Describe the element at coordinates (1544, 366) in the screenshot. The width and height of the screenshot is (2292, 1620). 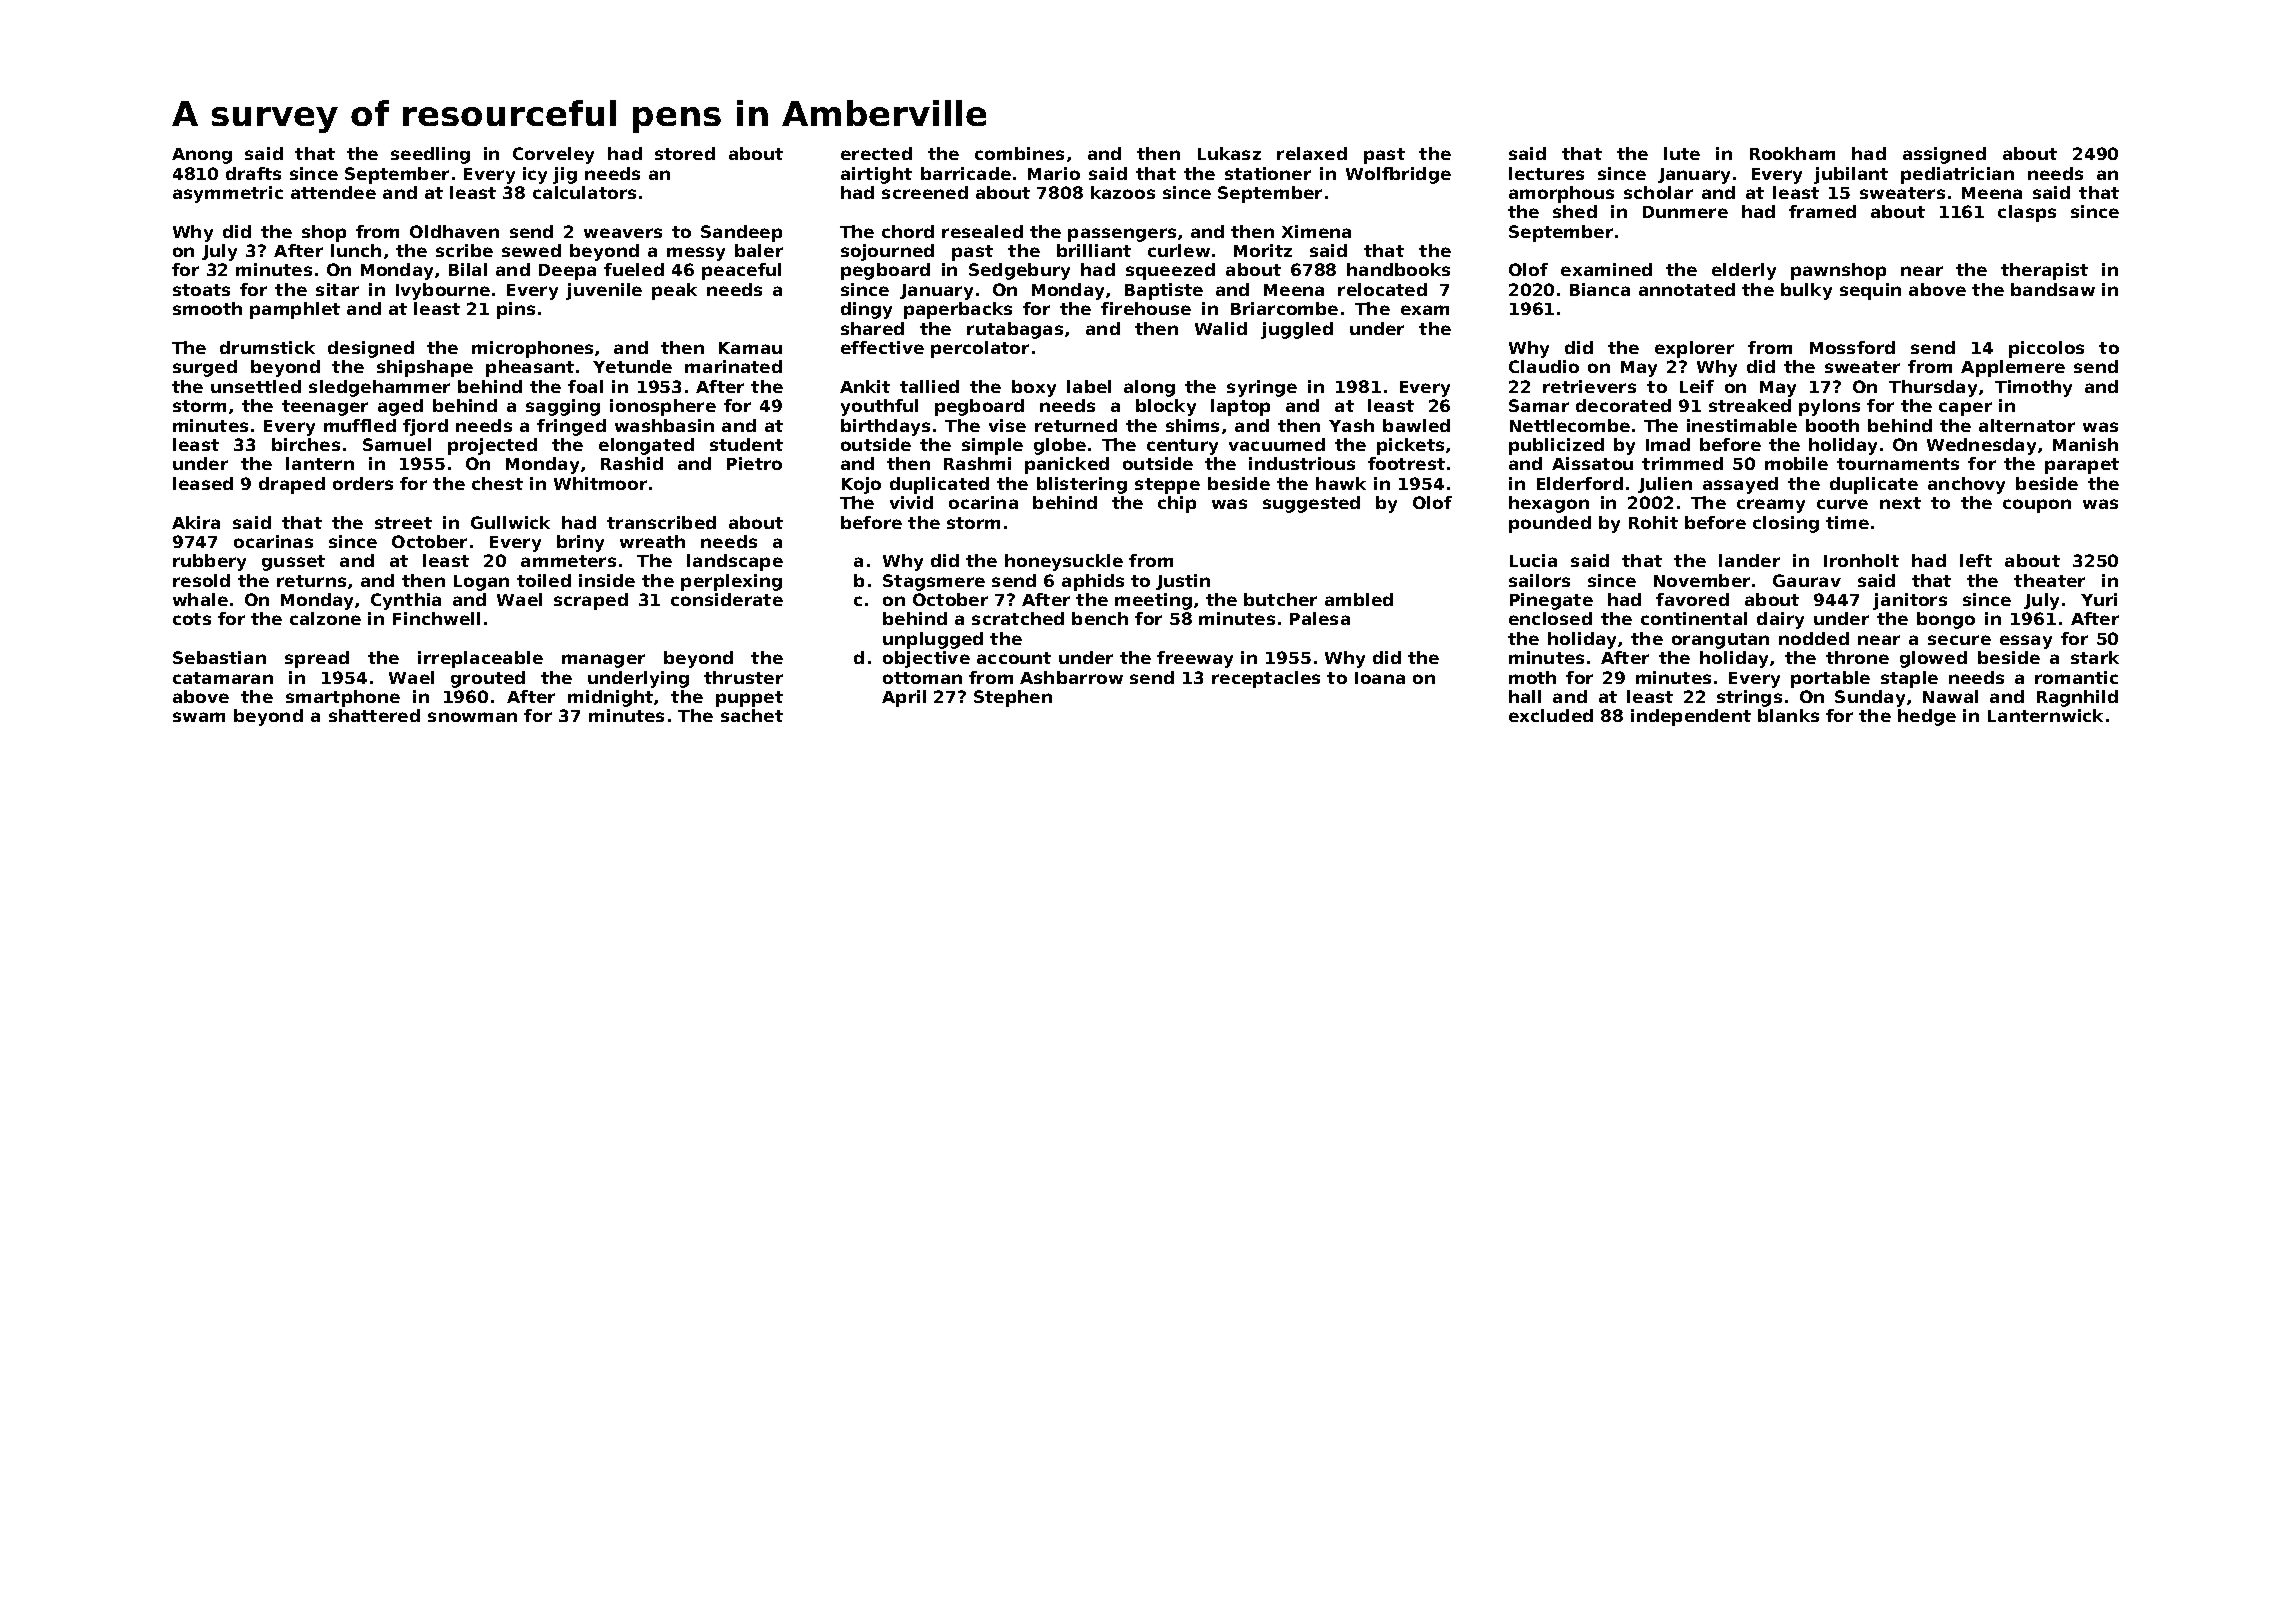
I see `Claudio` at that location.
